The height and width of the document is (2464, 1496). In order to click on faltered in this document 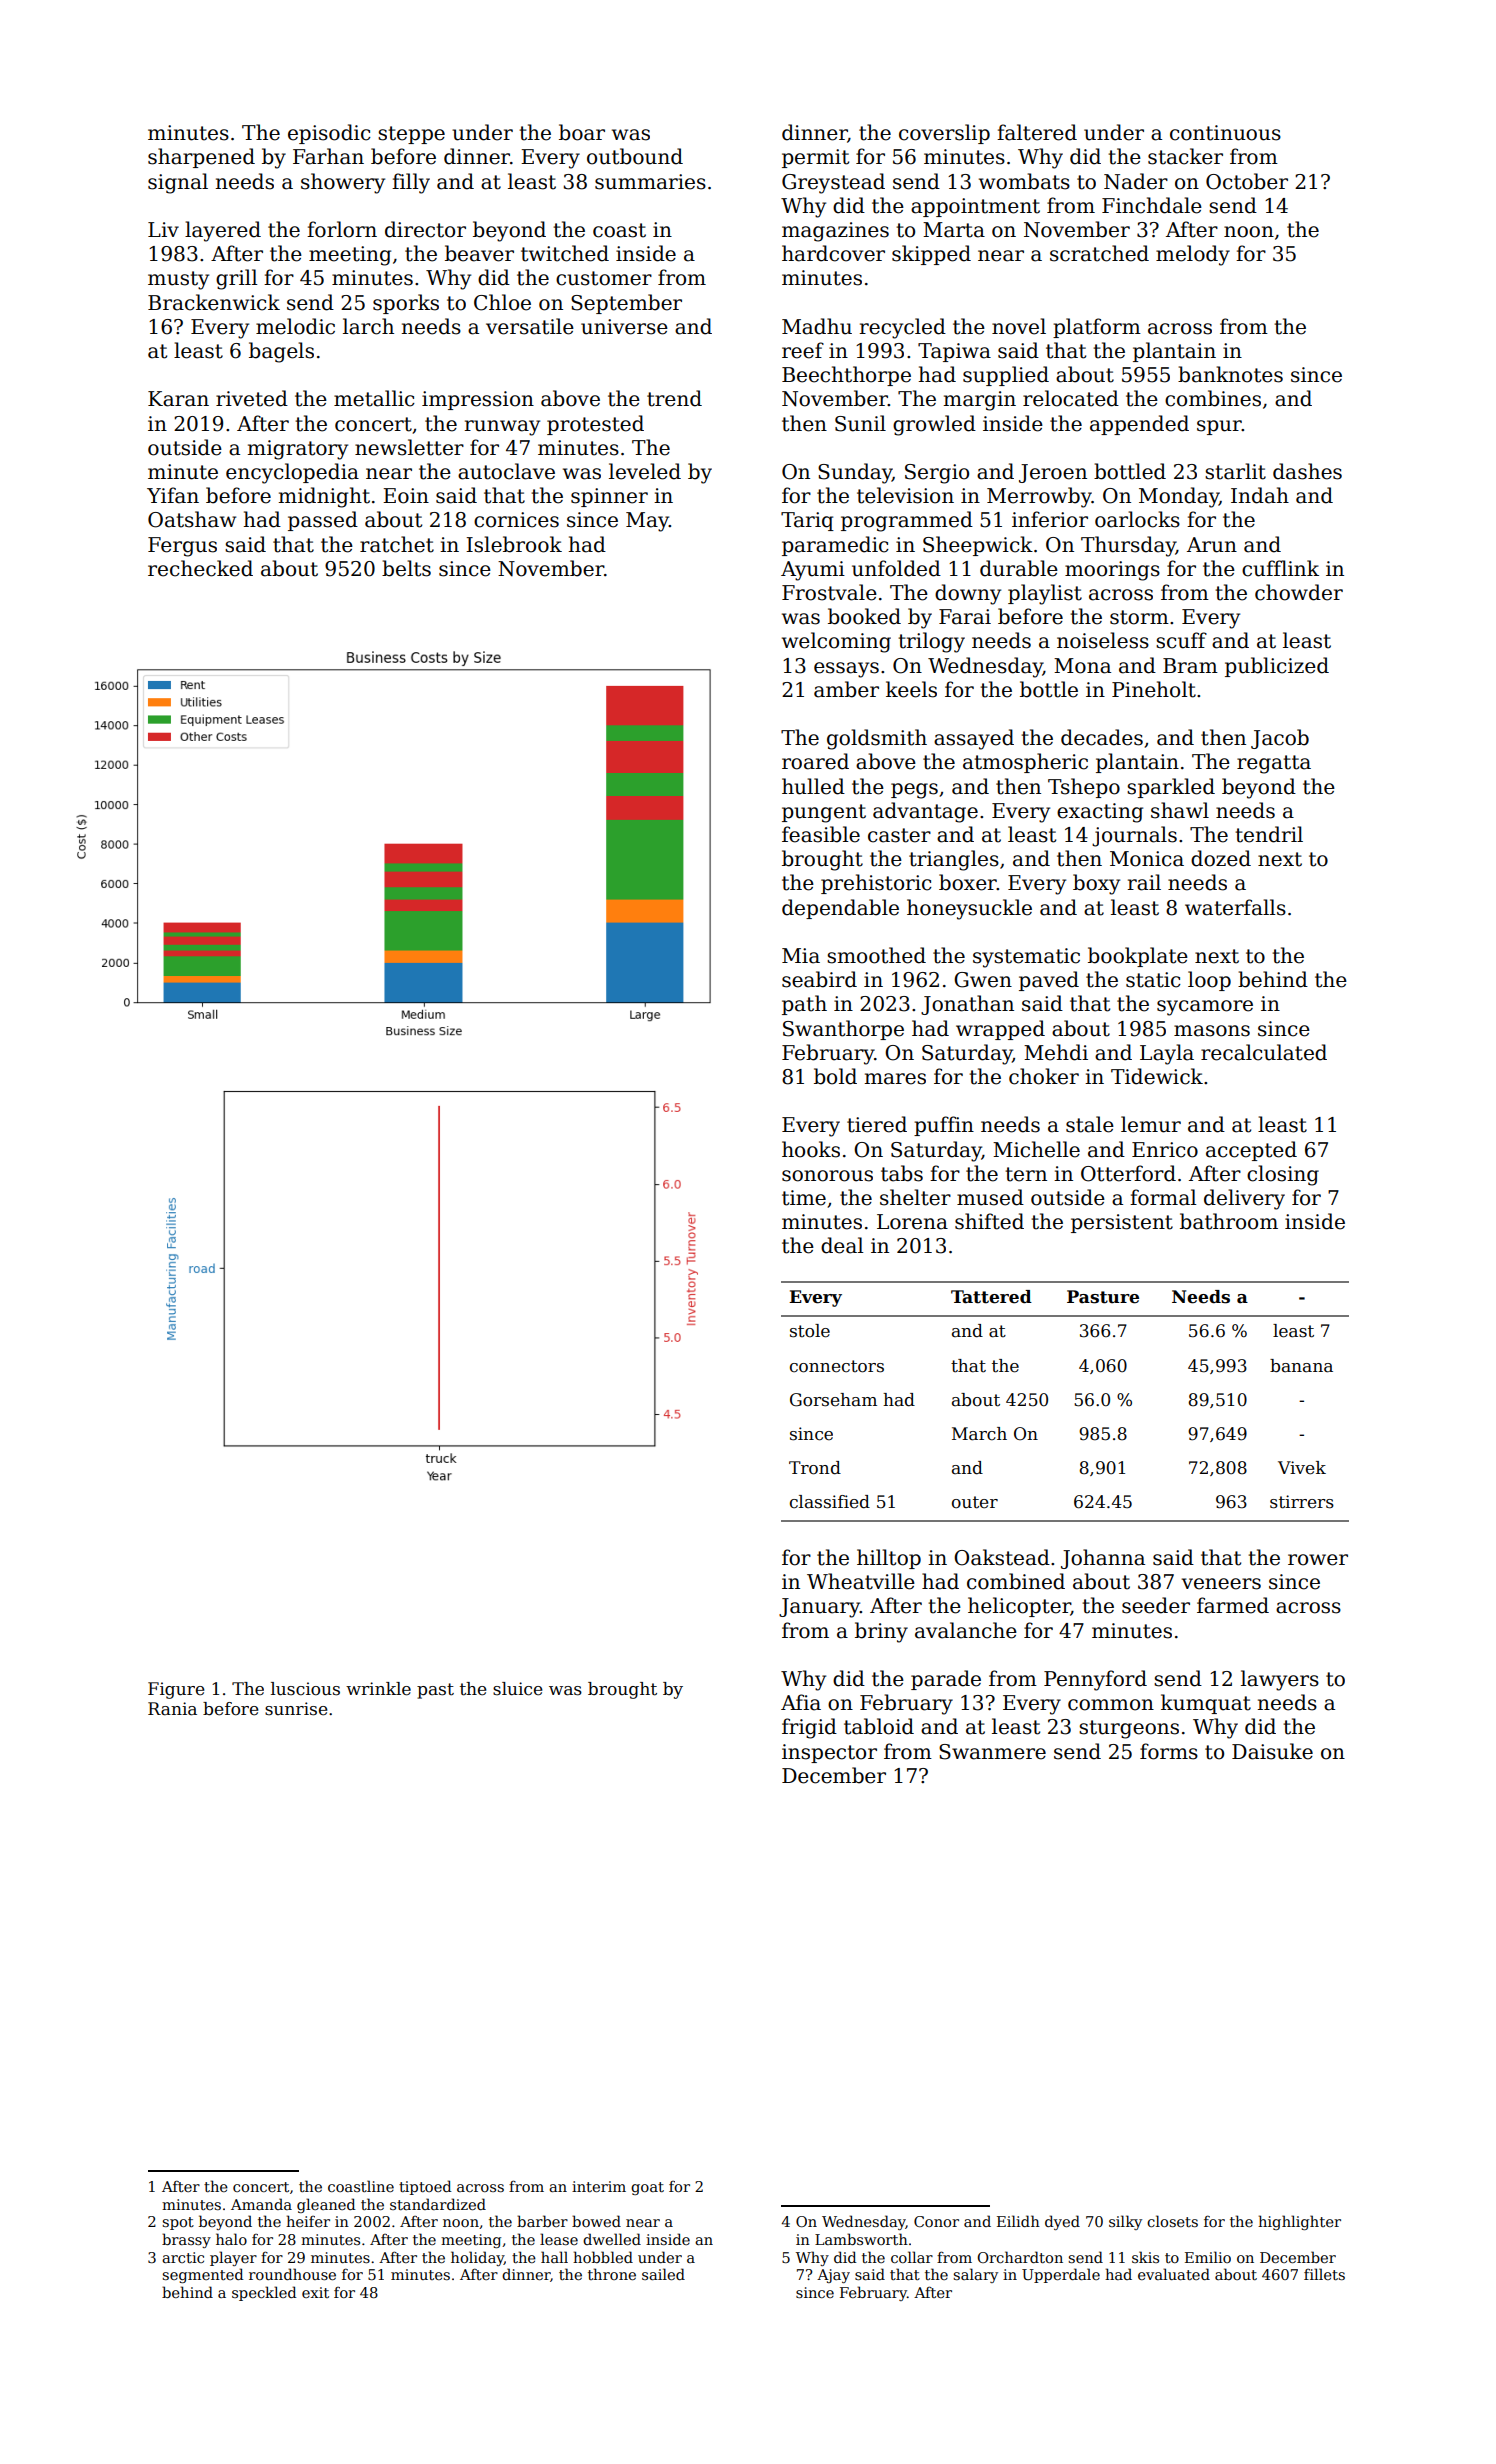, I will do `click(1037, 132)`.
